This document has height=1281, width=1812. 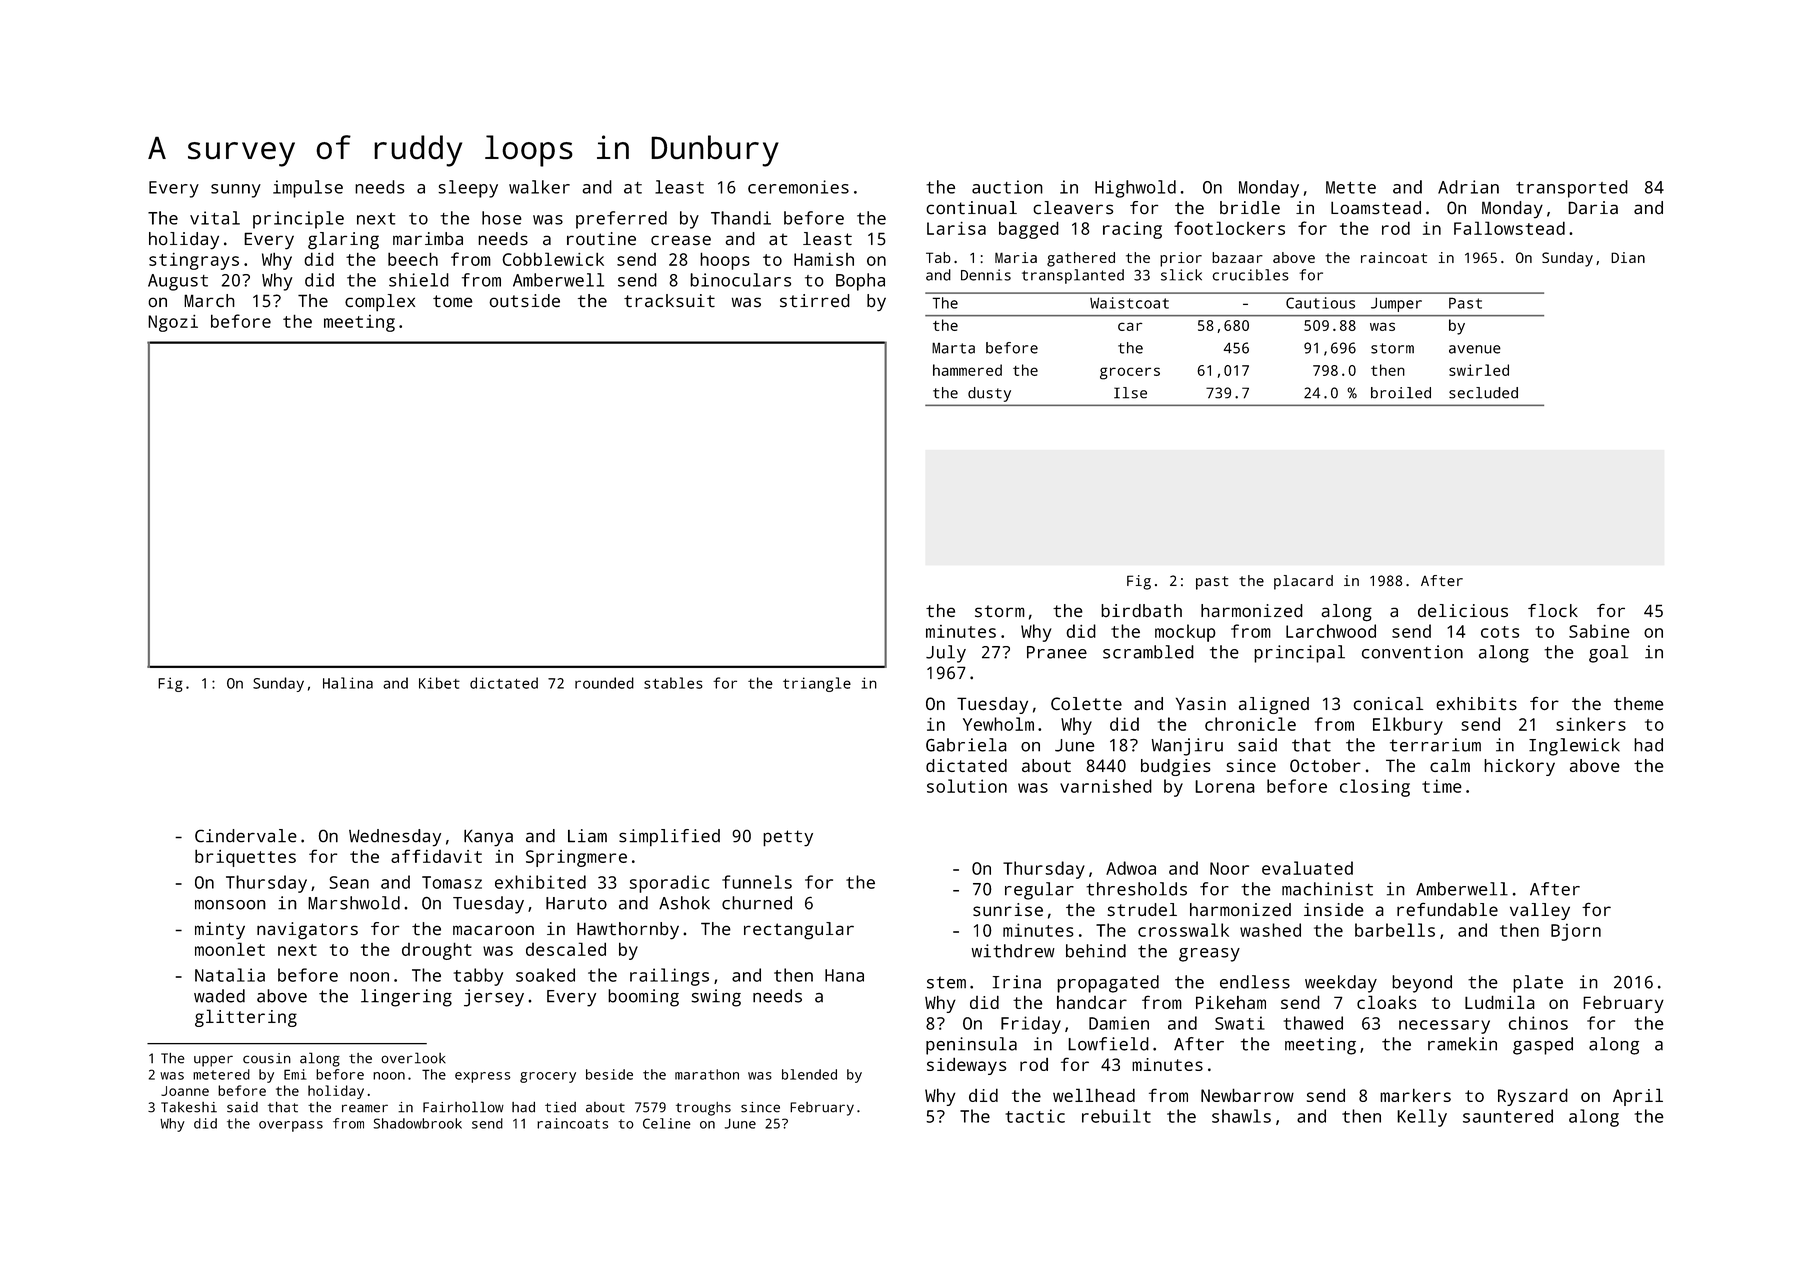 I want to click on Kibet, so click(x=439, y=683).
